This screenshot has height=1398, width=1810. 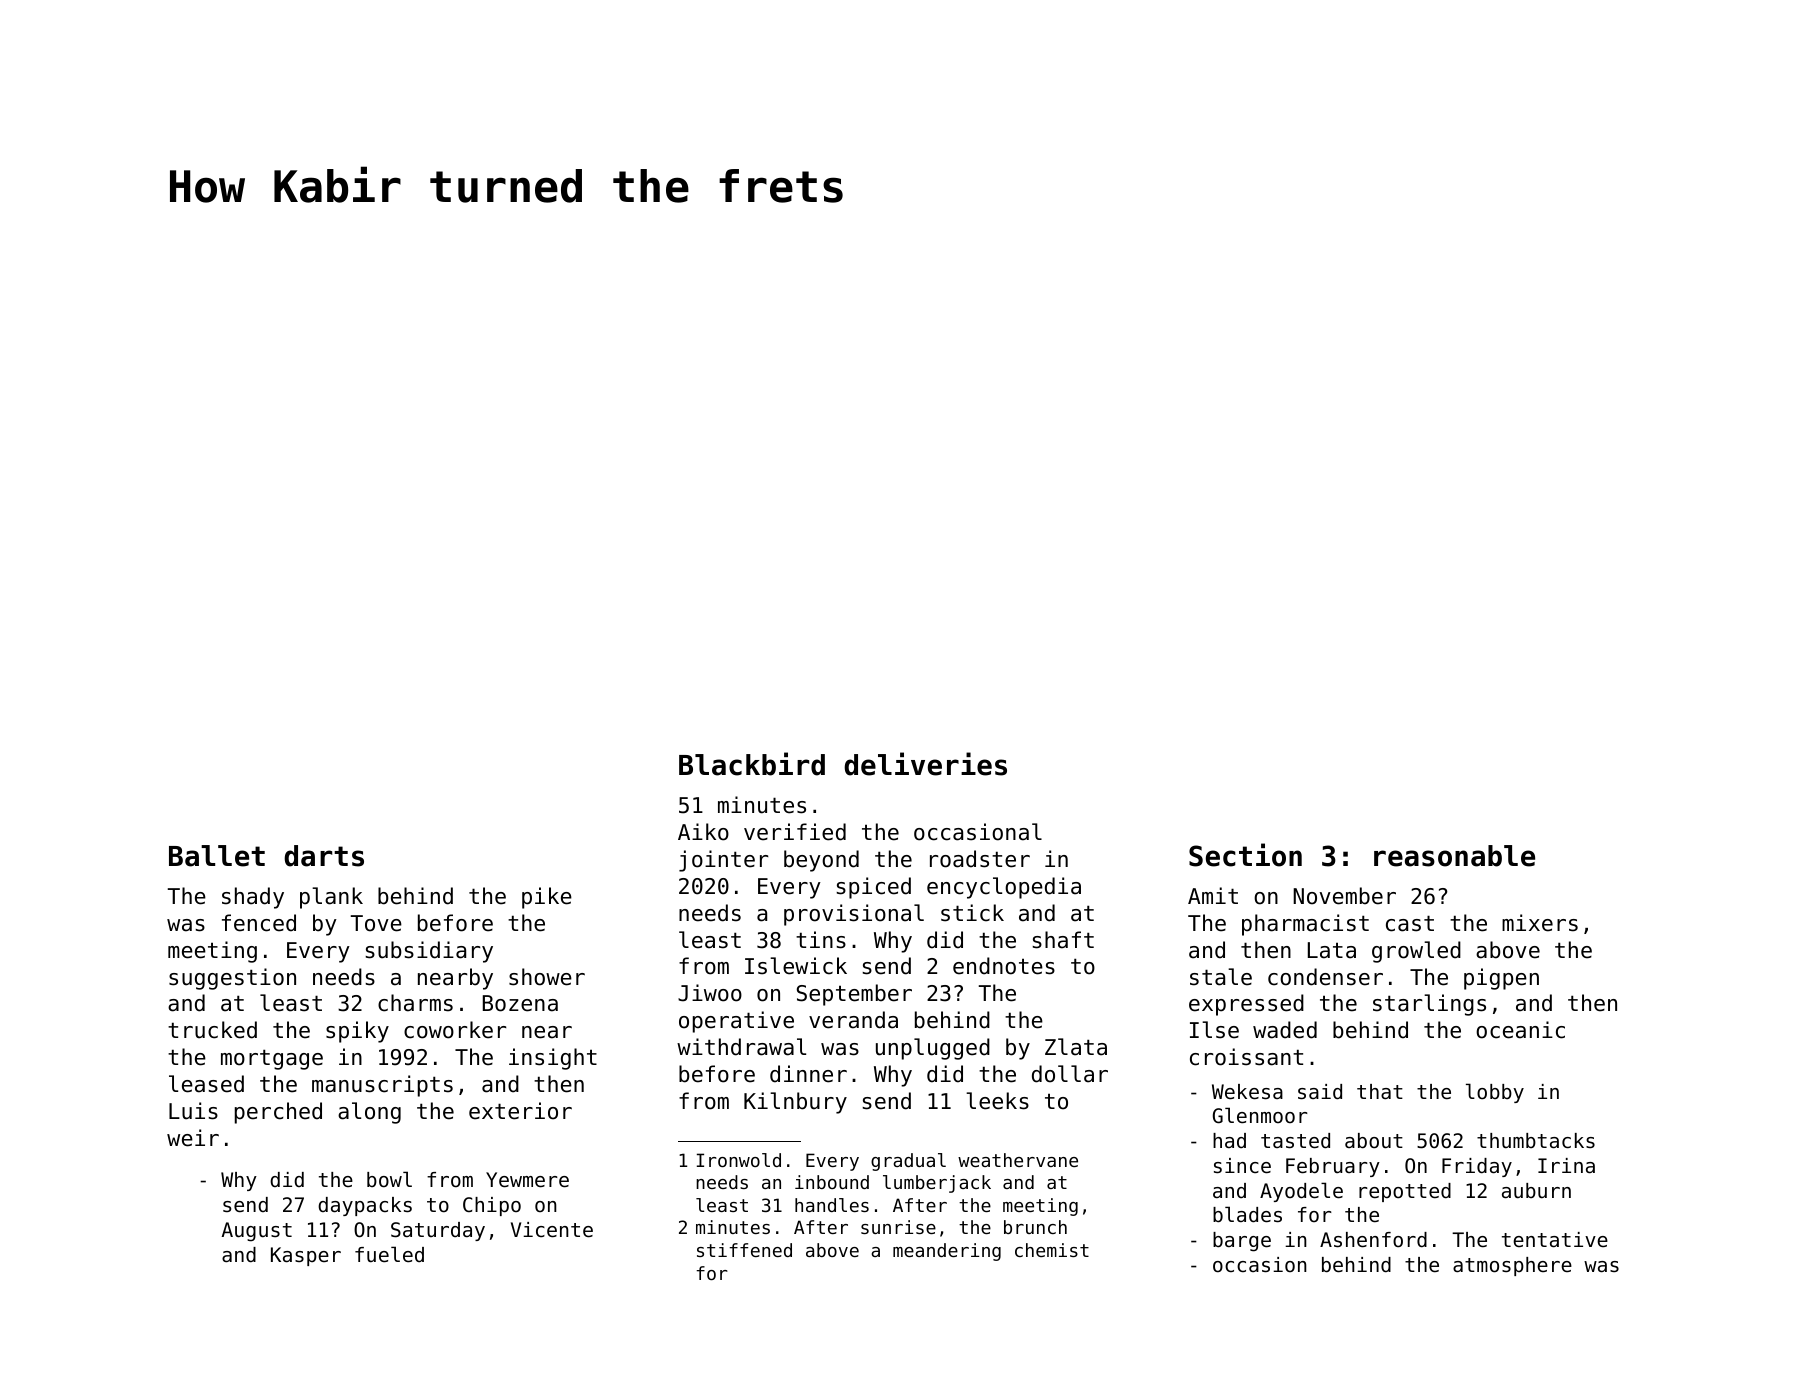 I want to click on verified, so click(x=795, y=832).
